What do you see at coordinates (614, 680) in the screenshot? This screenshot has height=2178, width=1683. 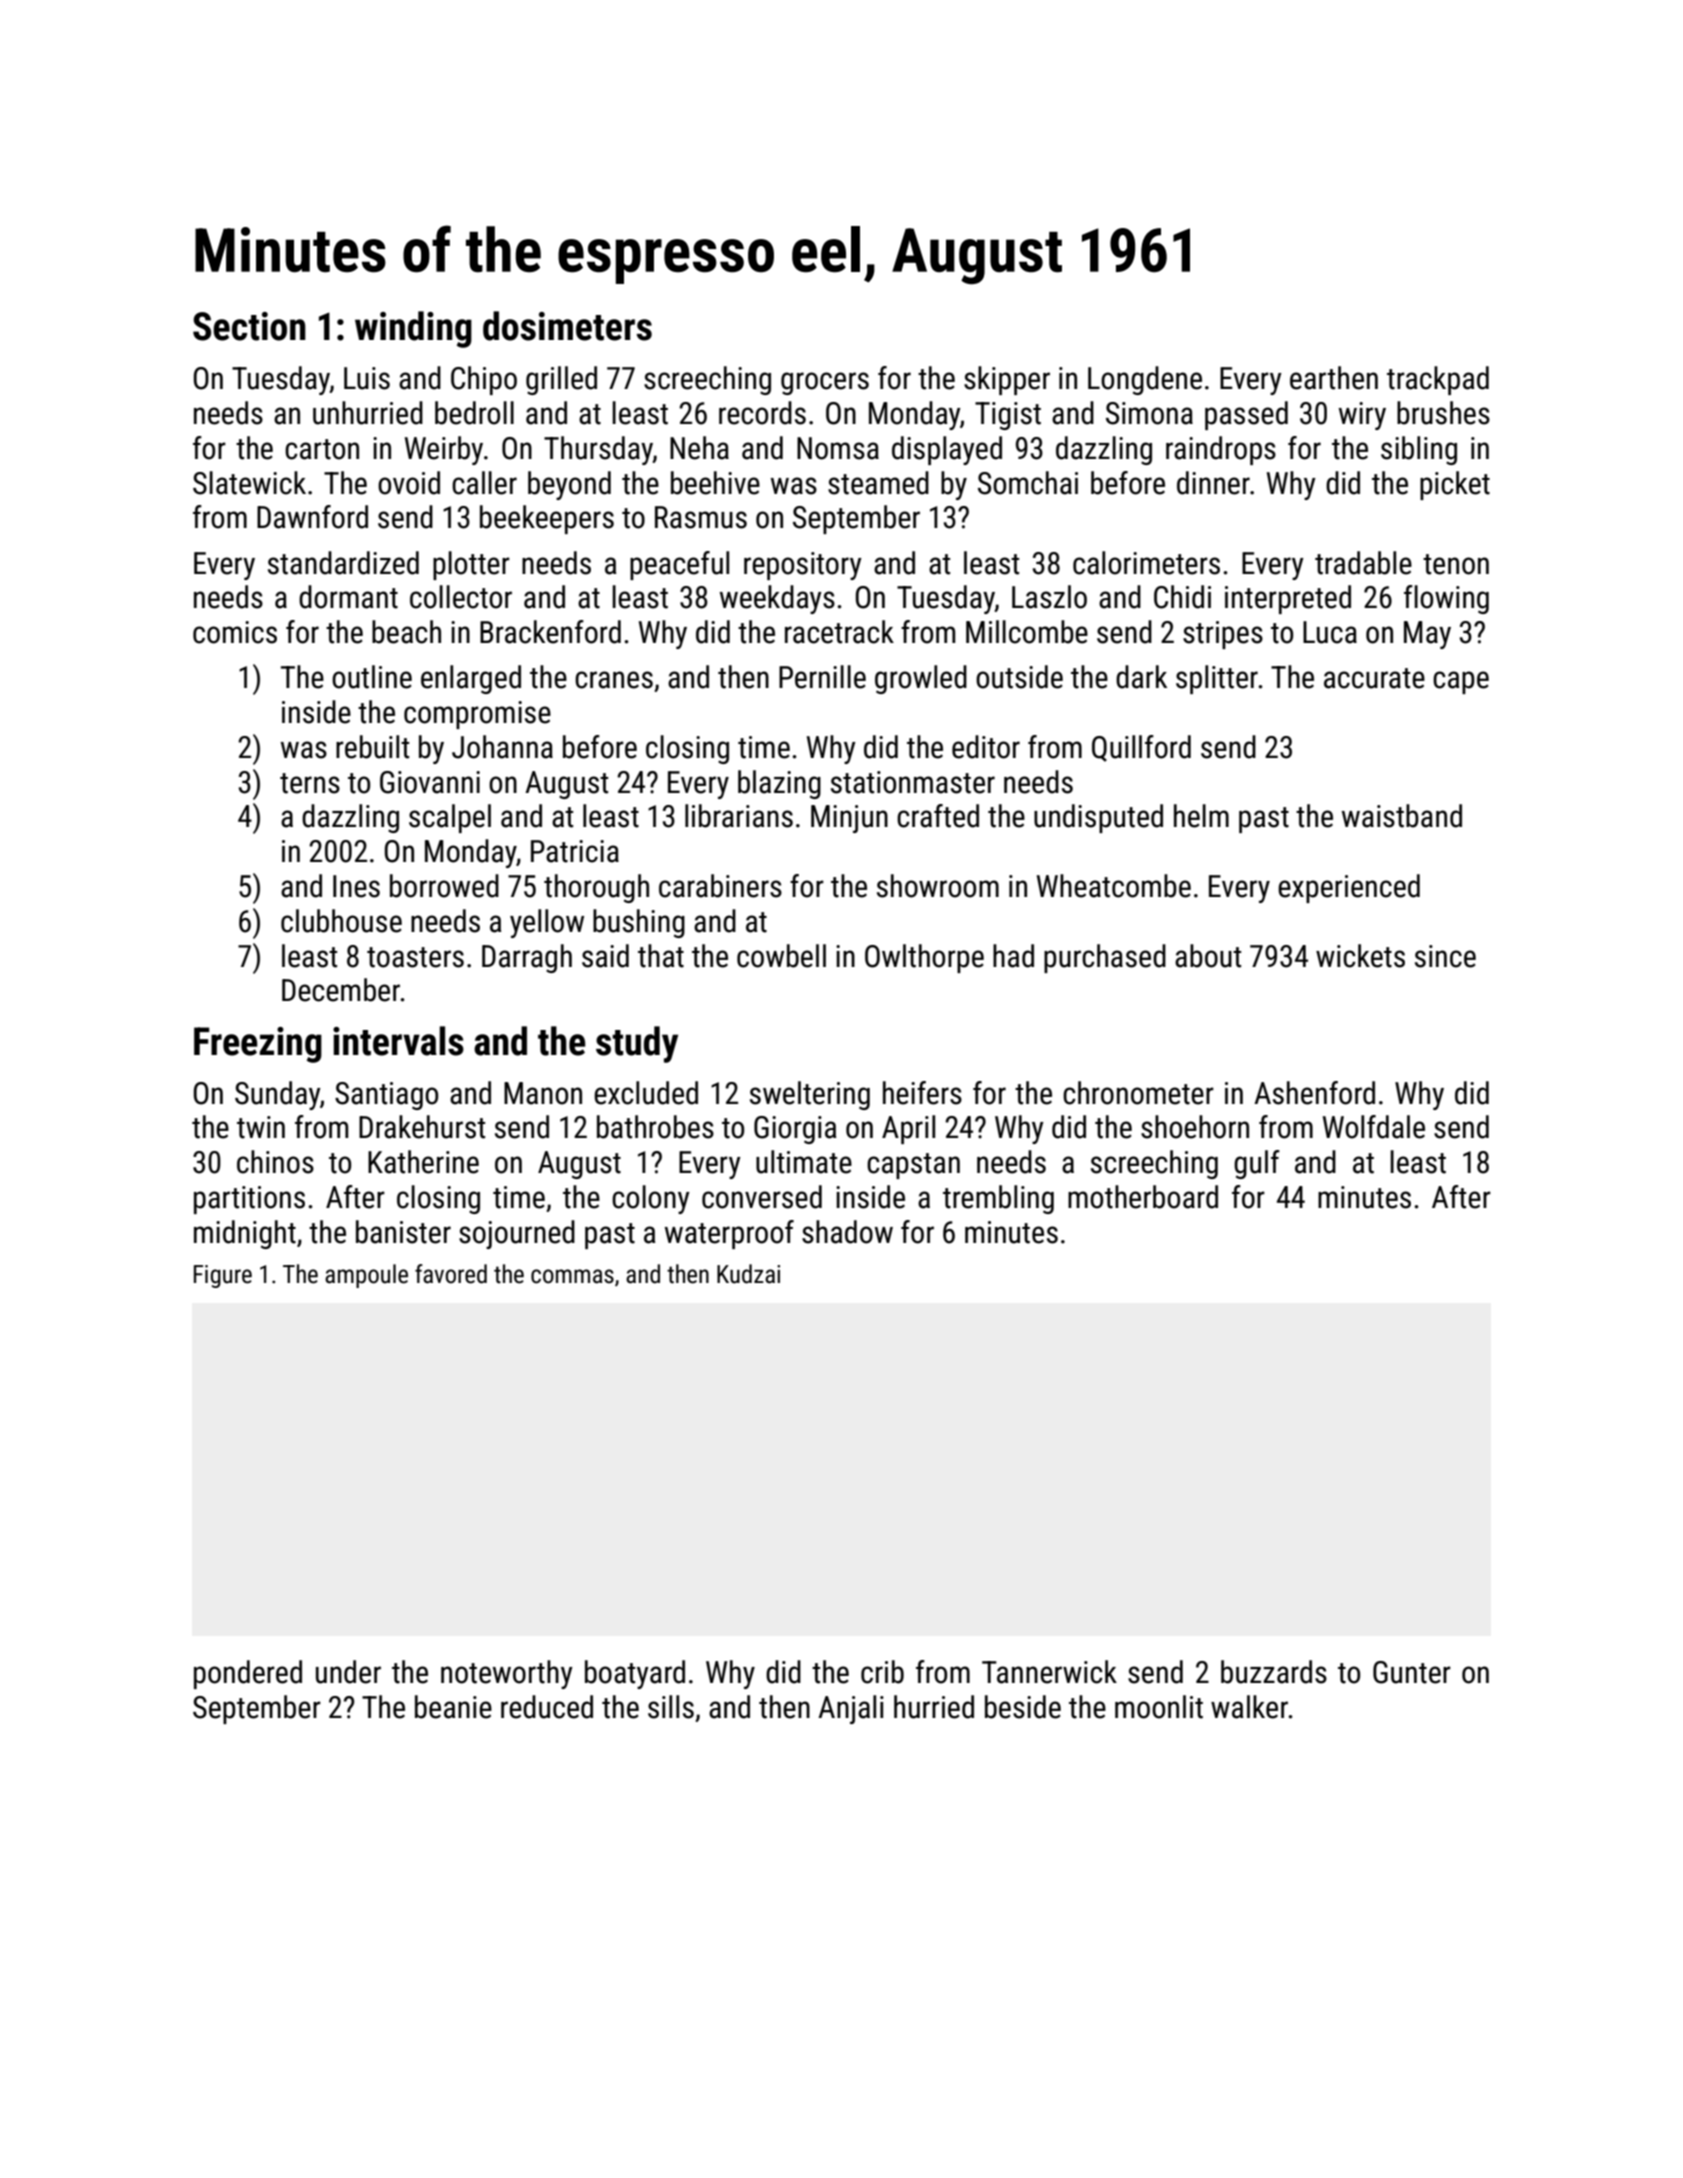 I see `cranes` at bounding box center [614, 680].
